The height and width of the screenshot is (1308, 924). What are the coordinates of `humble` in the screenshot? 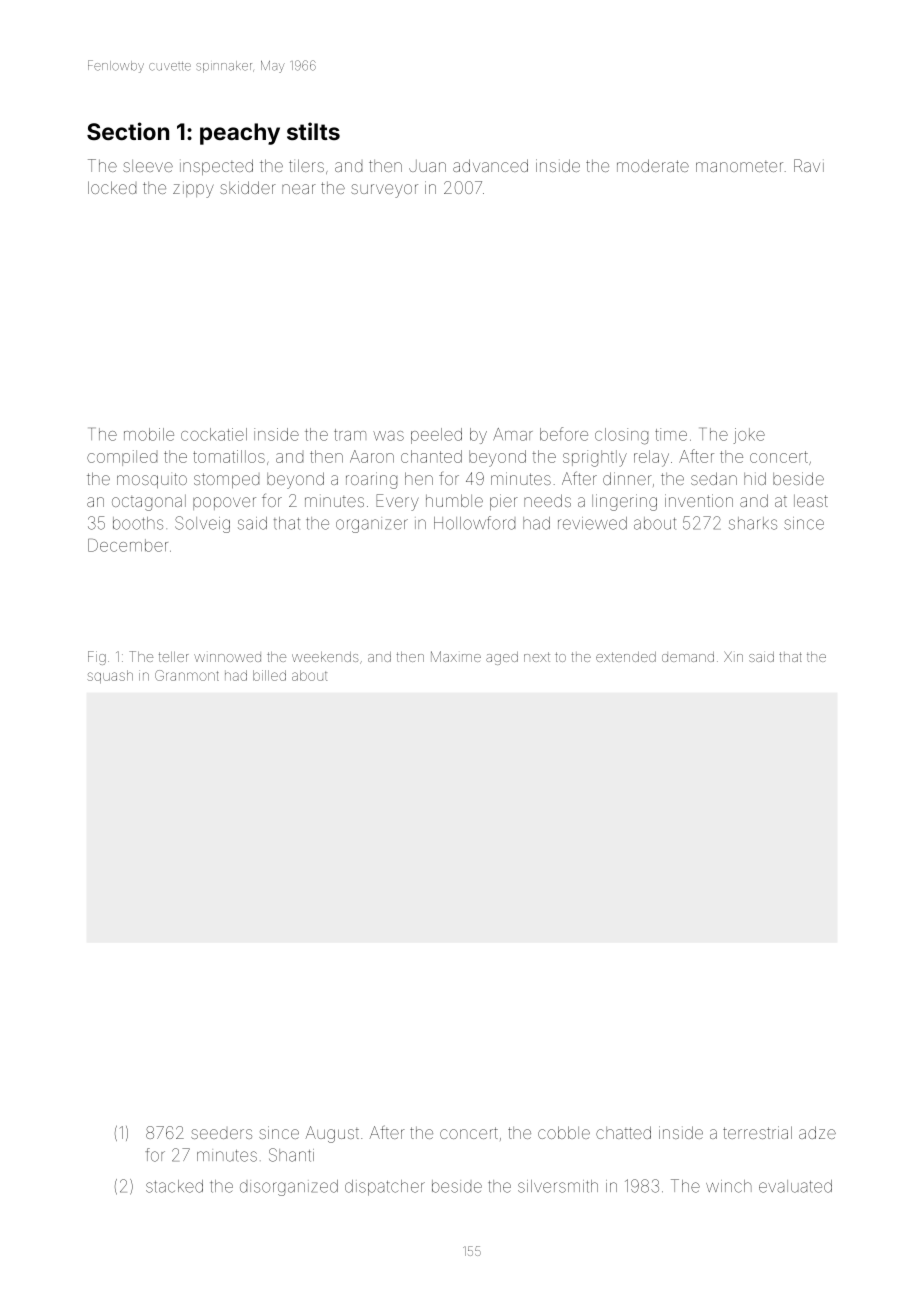 It's located at (454, 500).
